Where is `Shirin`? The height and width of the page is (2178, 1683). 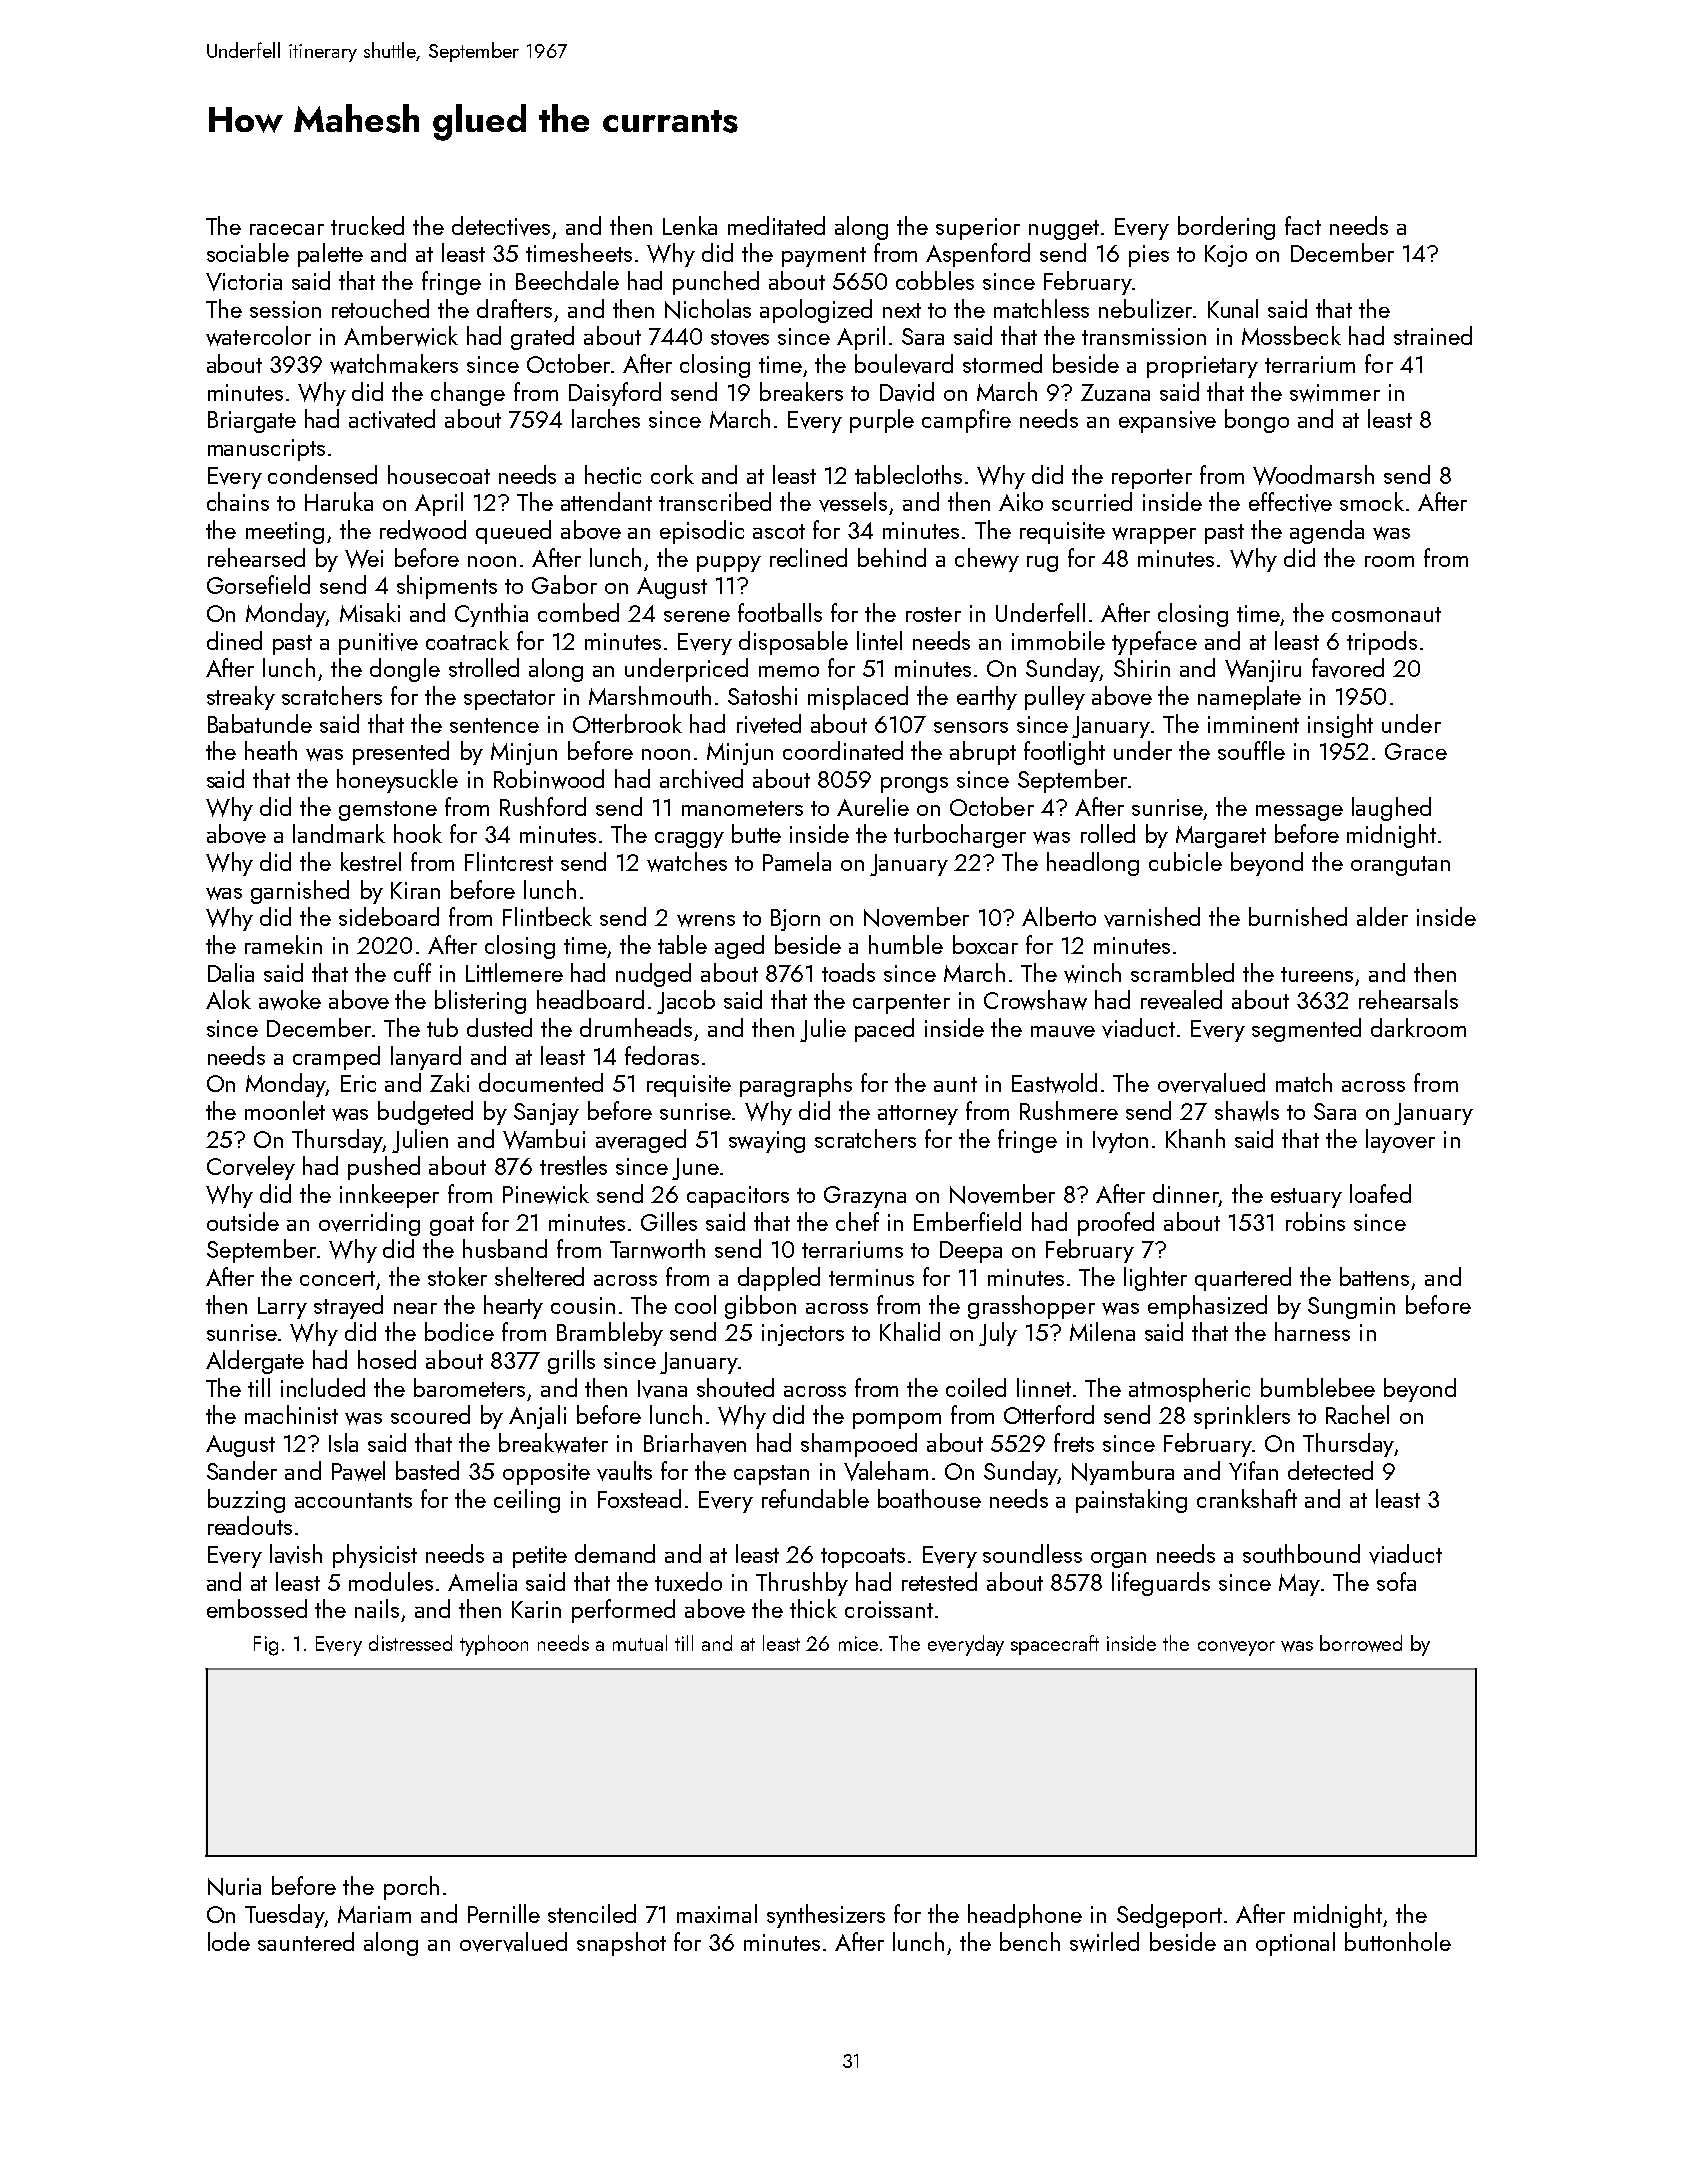
Shirin is located at coordinates (1142, 667).
